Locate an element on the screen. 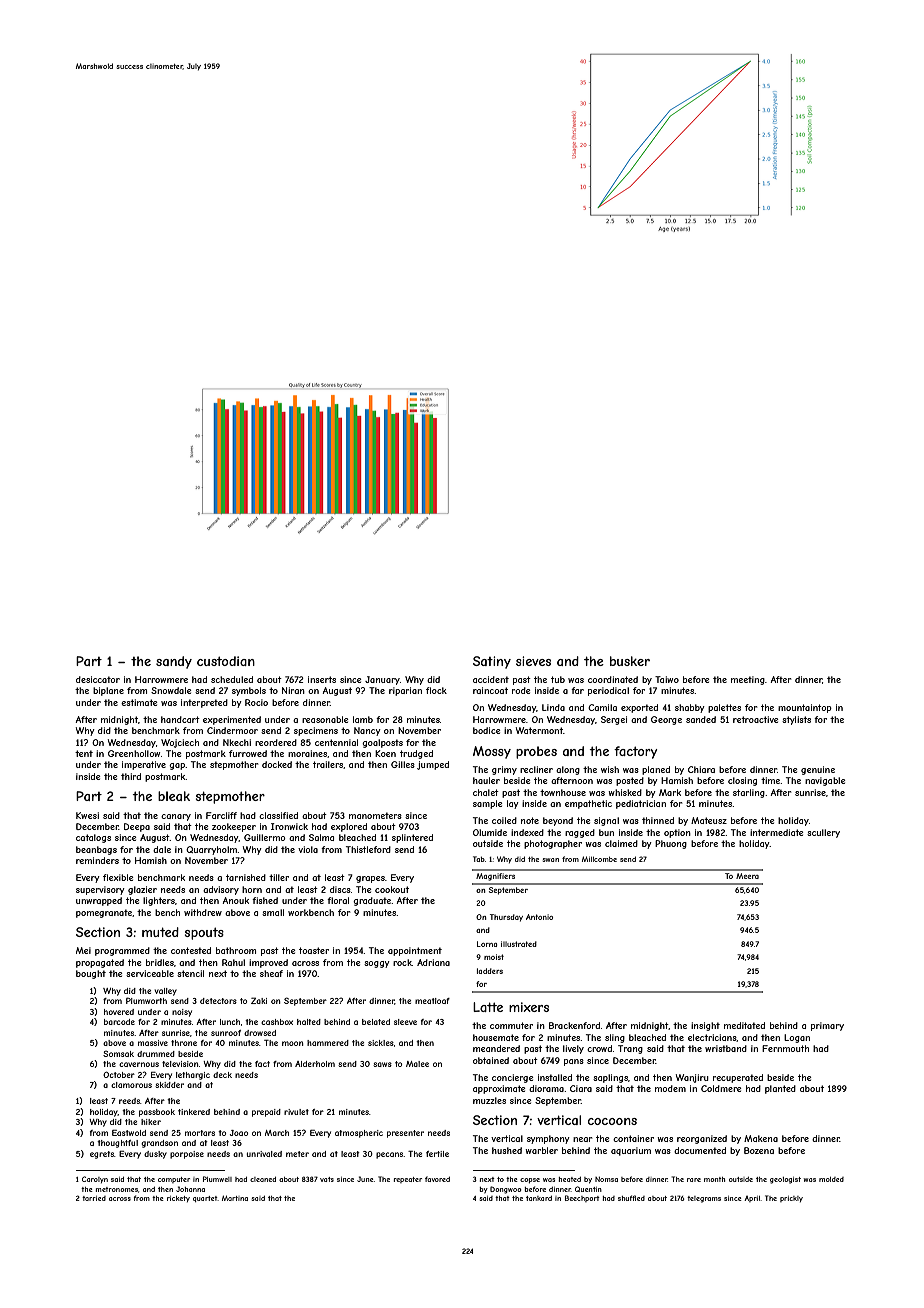  interpreted is located at coordinates (204, 703).
